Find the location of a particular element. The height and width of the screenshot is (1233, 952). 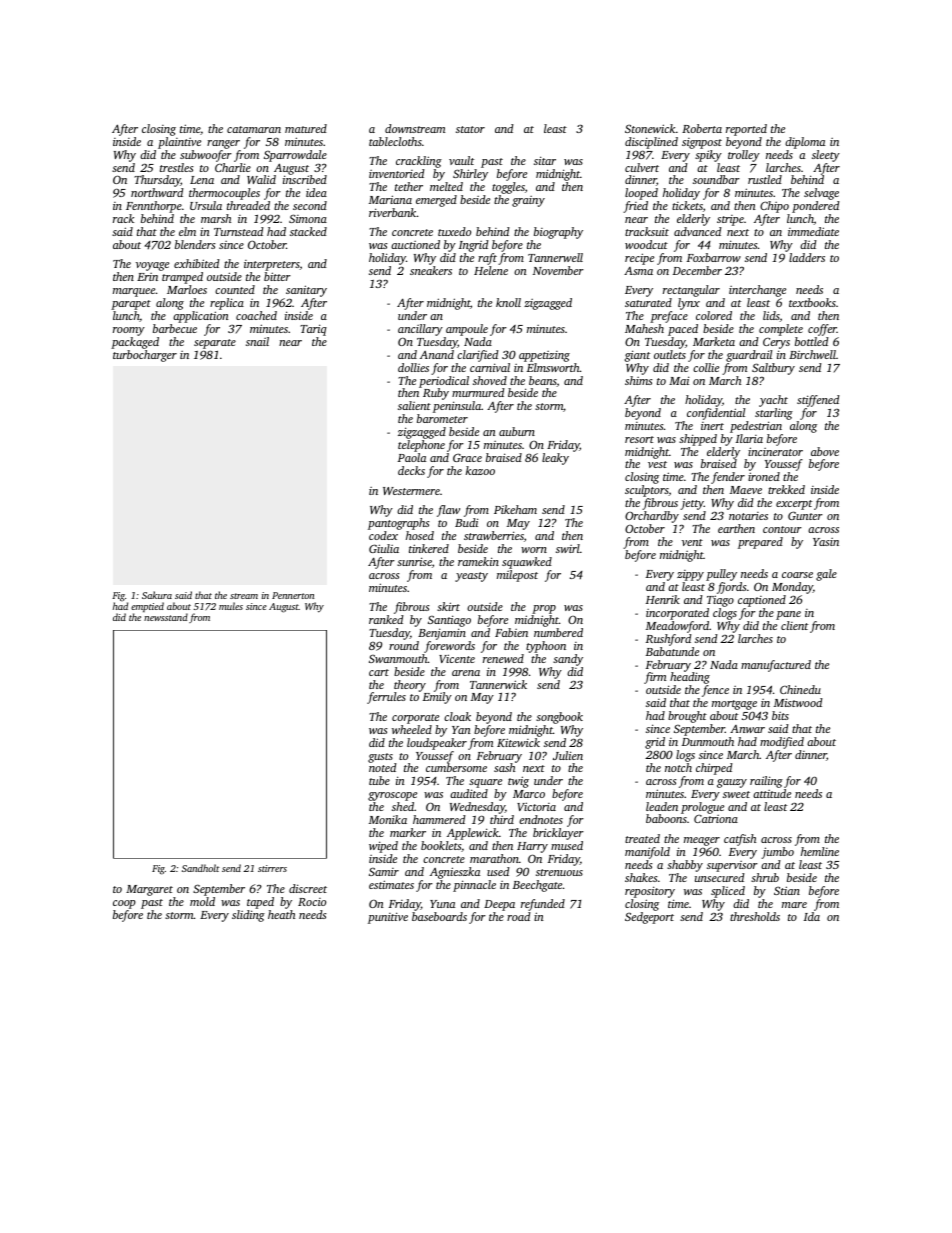

snail is located at coordinates (257, 341).
